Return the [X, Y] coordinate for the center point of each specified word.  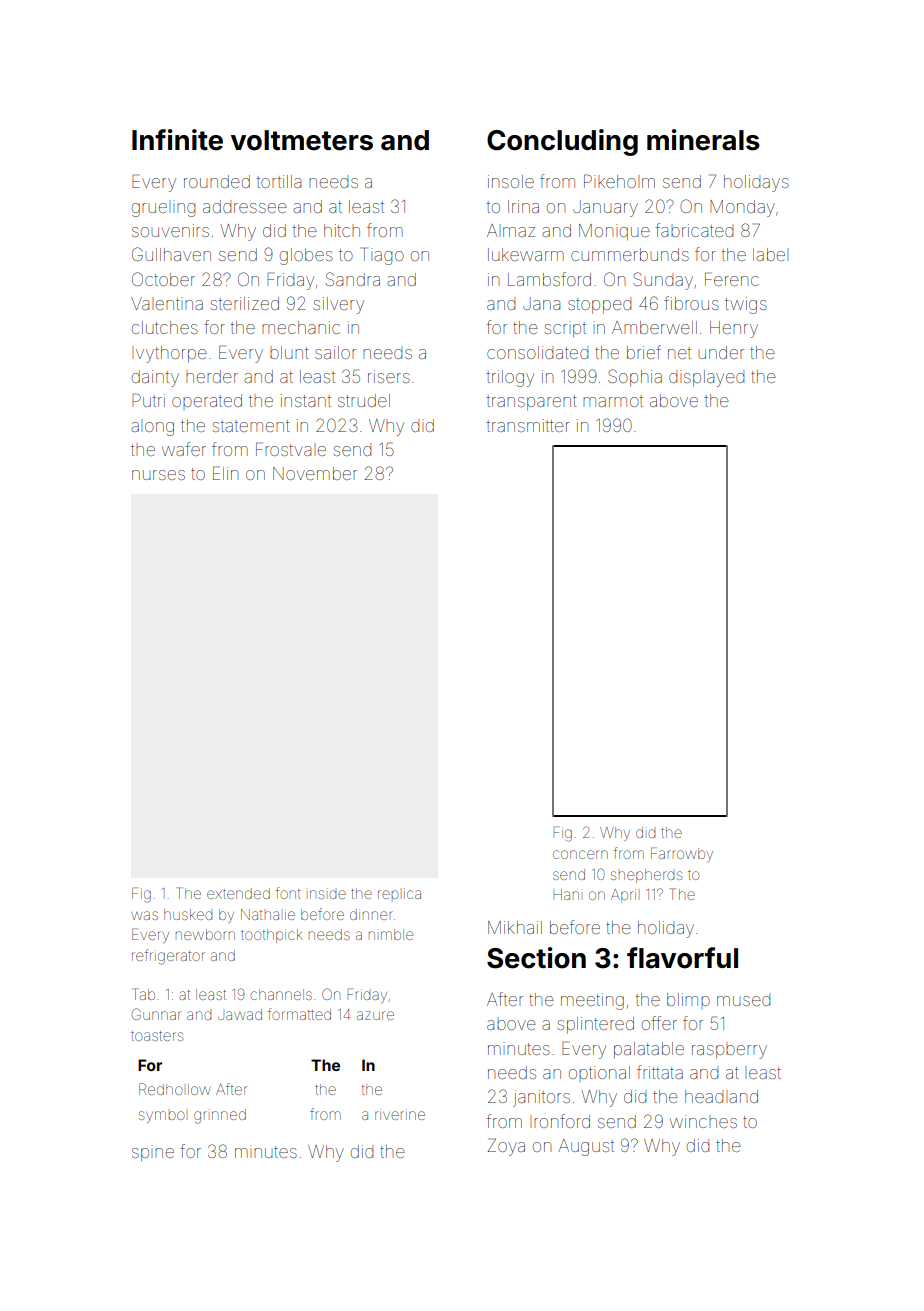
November [315, 473]
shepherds [646, 876]
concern [580, 854]
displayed [706, 378]
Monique [614, 232]
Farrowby [682, 854]
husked [188, 914]
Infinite [177, 140]
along [152, 429]
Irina [523, 206]
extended [238, 893]
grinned [220, 1116]
